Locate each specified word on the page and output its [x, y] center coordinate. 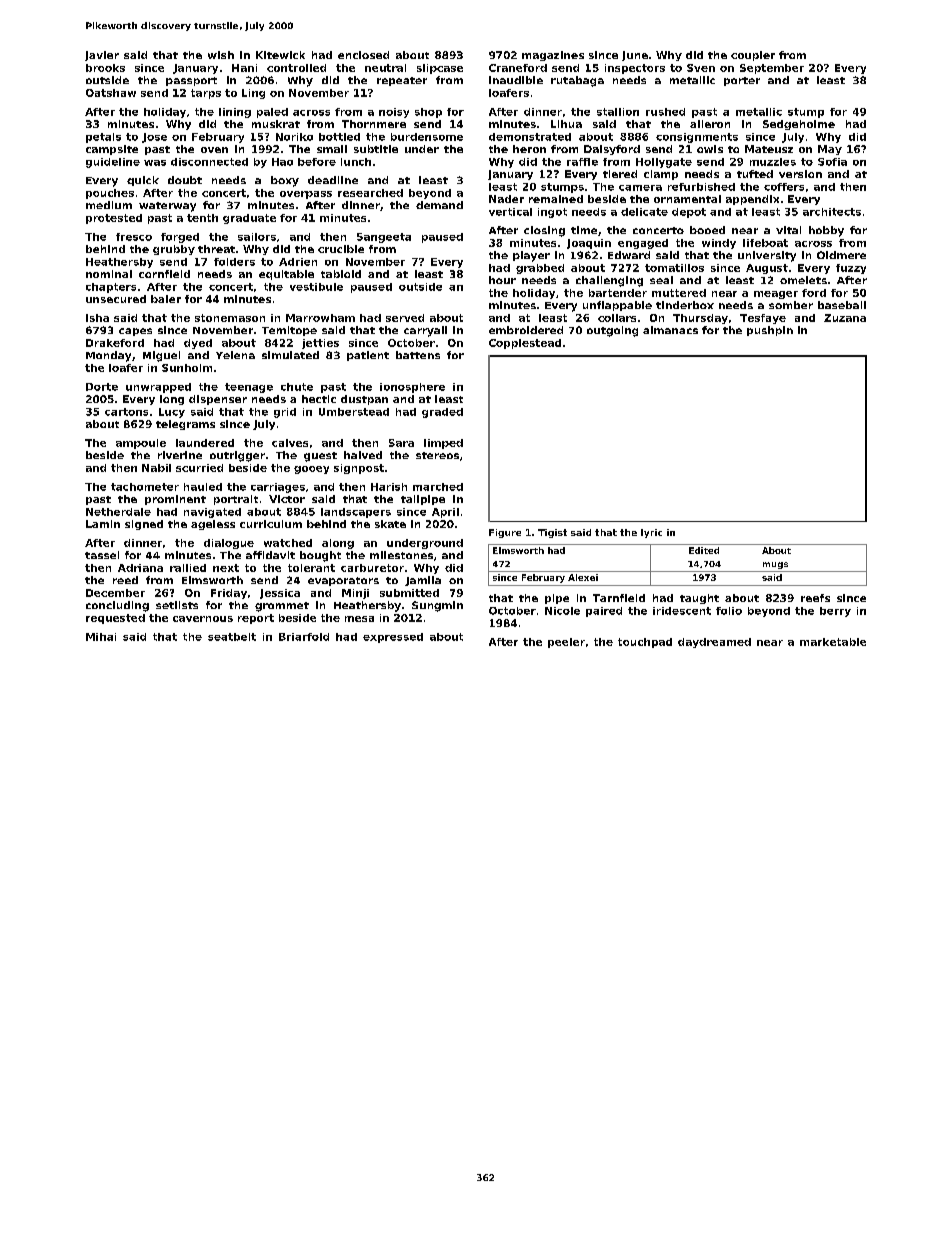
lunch [356, 162]
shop [428, 113]
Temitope [289, 331]
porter [742, 81]
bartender [618, 293]
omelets [803, 280]
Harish [389, 487]
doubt [185, 180]
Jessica [280, 594]
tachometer [145, 487]
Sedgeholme [799, 125]
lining [235, 113]
